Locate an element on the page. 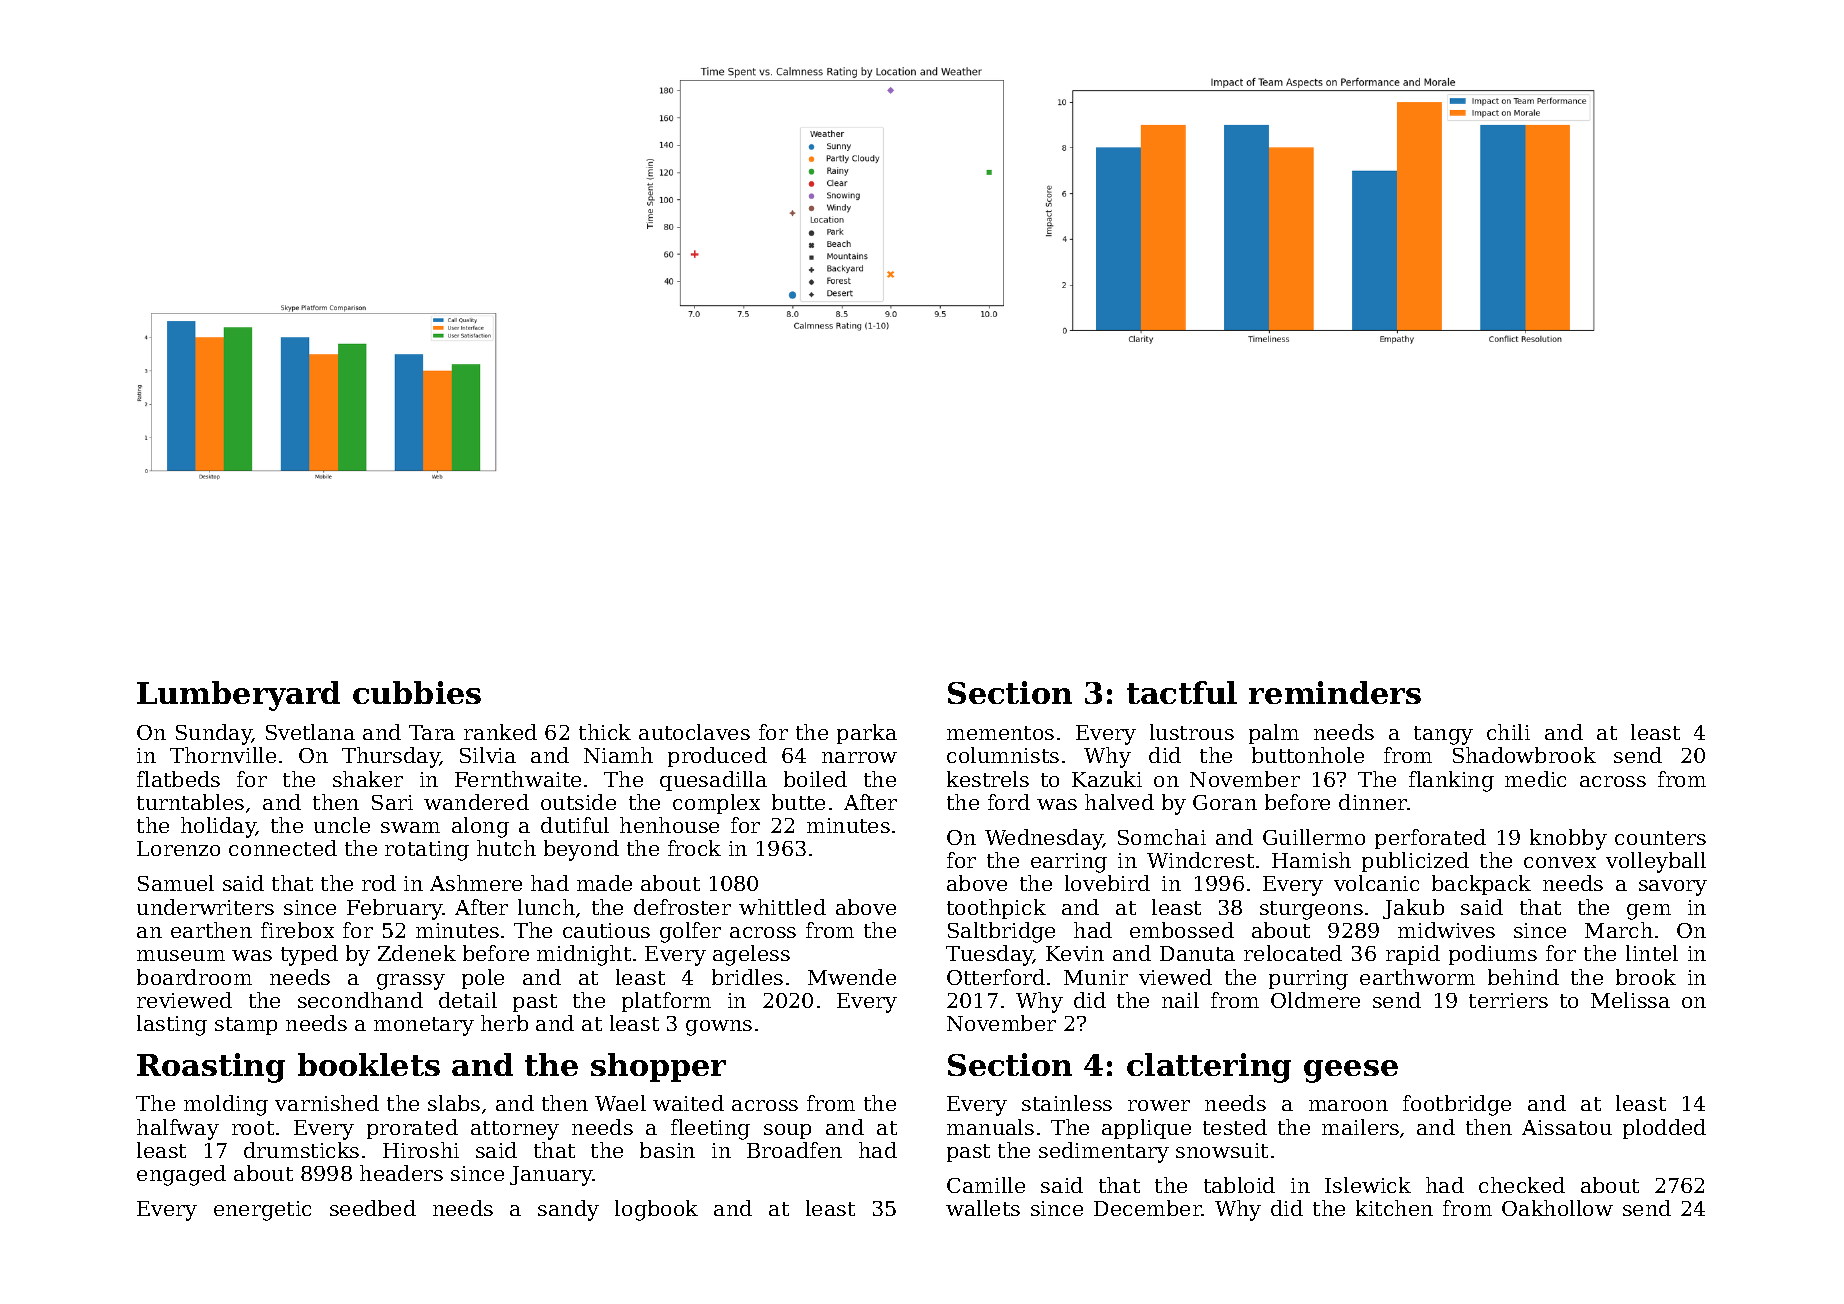 Image resolution: width=1844 pixels, height=1304 pixels. Oakhollow is located at coordinates (1557, 1208).
